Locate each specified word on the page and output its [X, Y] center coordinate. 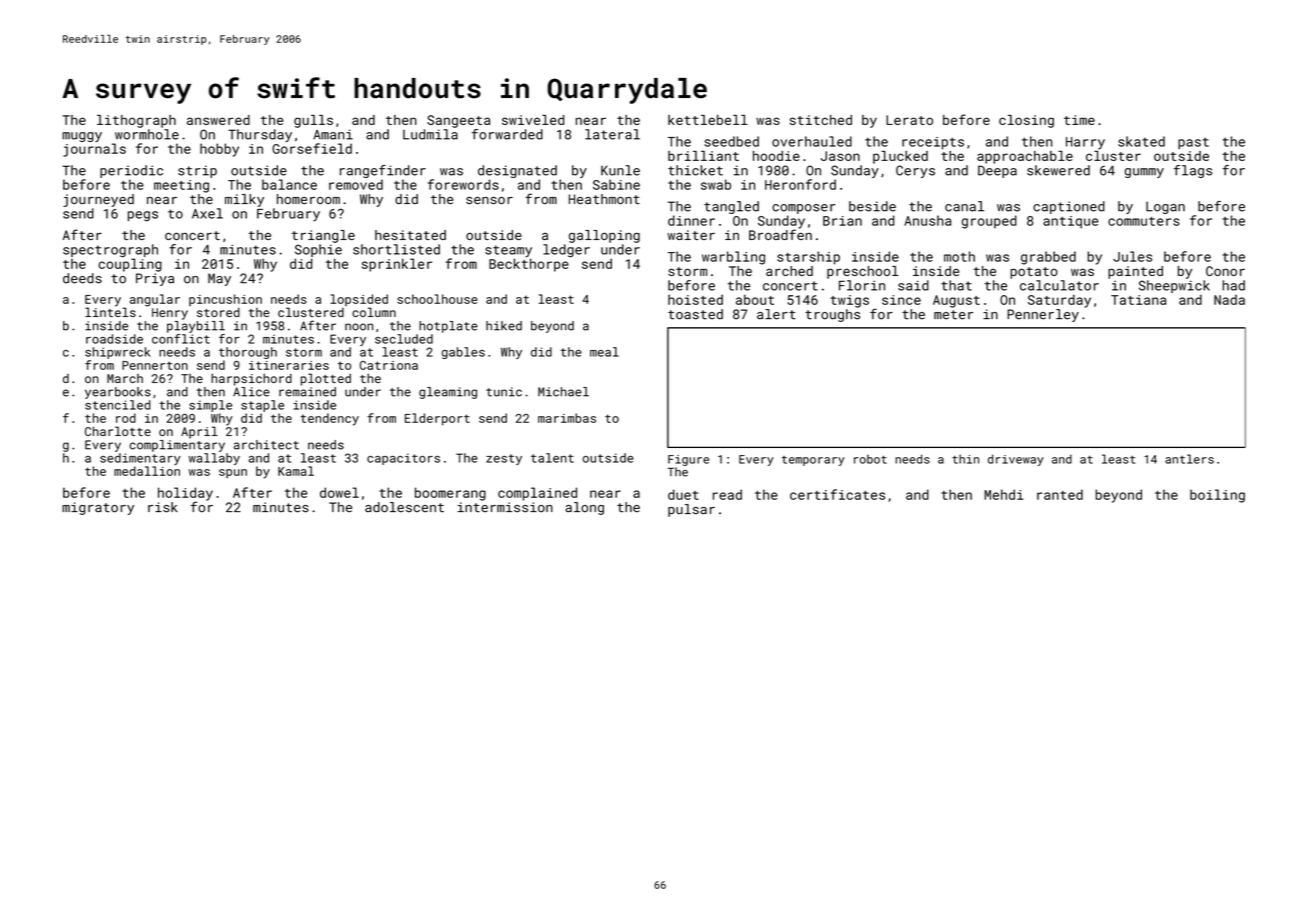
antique [1070, 222]
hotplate [448, 327]
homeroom [308, 199]
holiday [185, 494]
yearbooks [118, 393]
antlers [1189, 459]
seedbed [731, 141]
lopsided [359, 300]
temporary [813, 461]
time [1079, 120]
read [727, 494]
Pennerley [1043, 315]
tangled [731, 207]
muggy [82, 137]
